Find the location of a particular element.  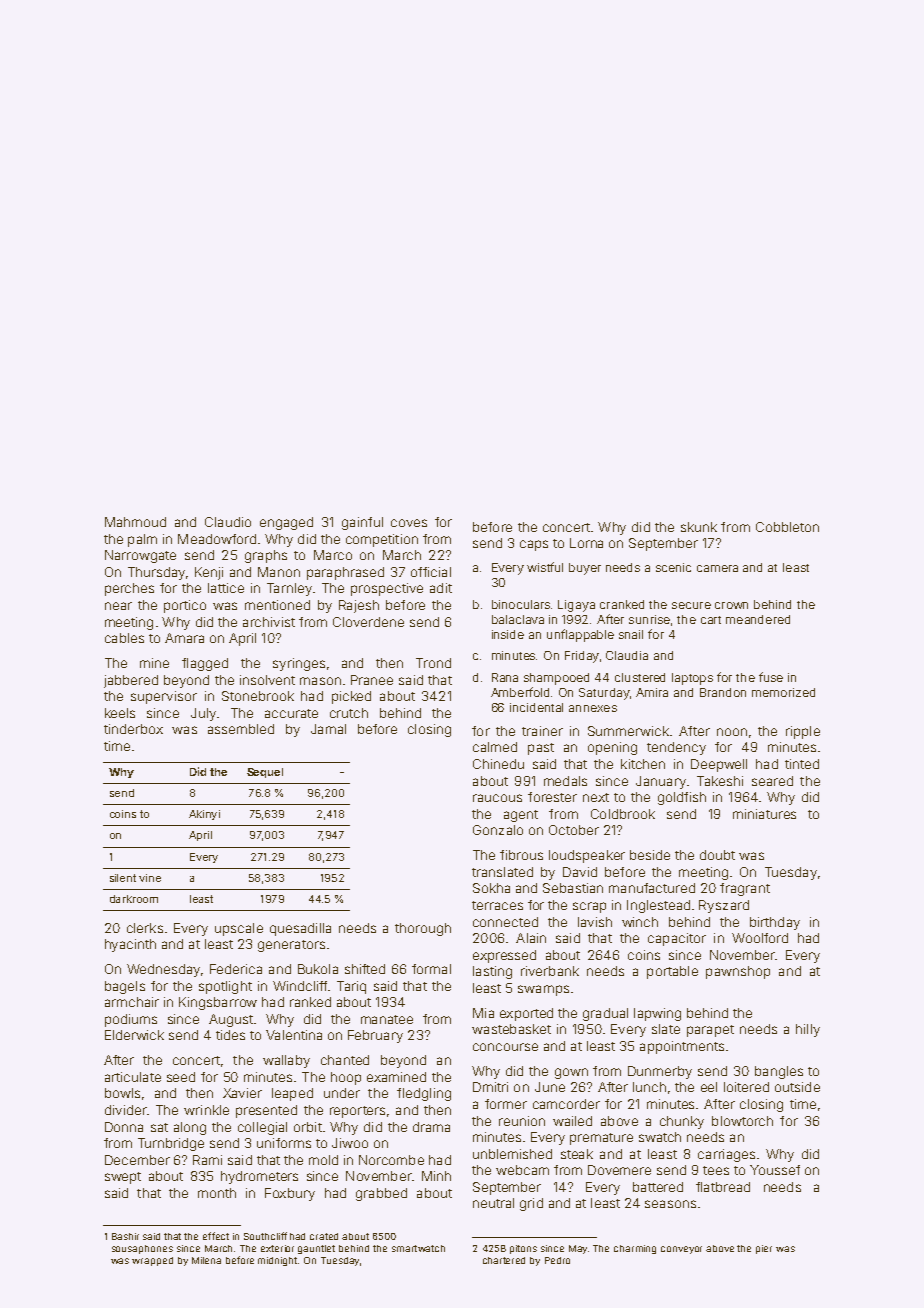

raucous is located at coordinates (497, 798).
